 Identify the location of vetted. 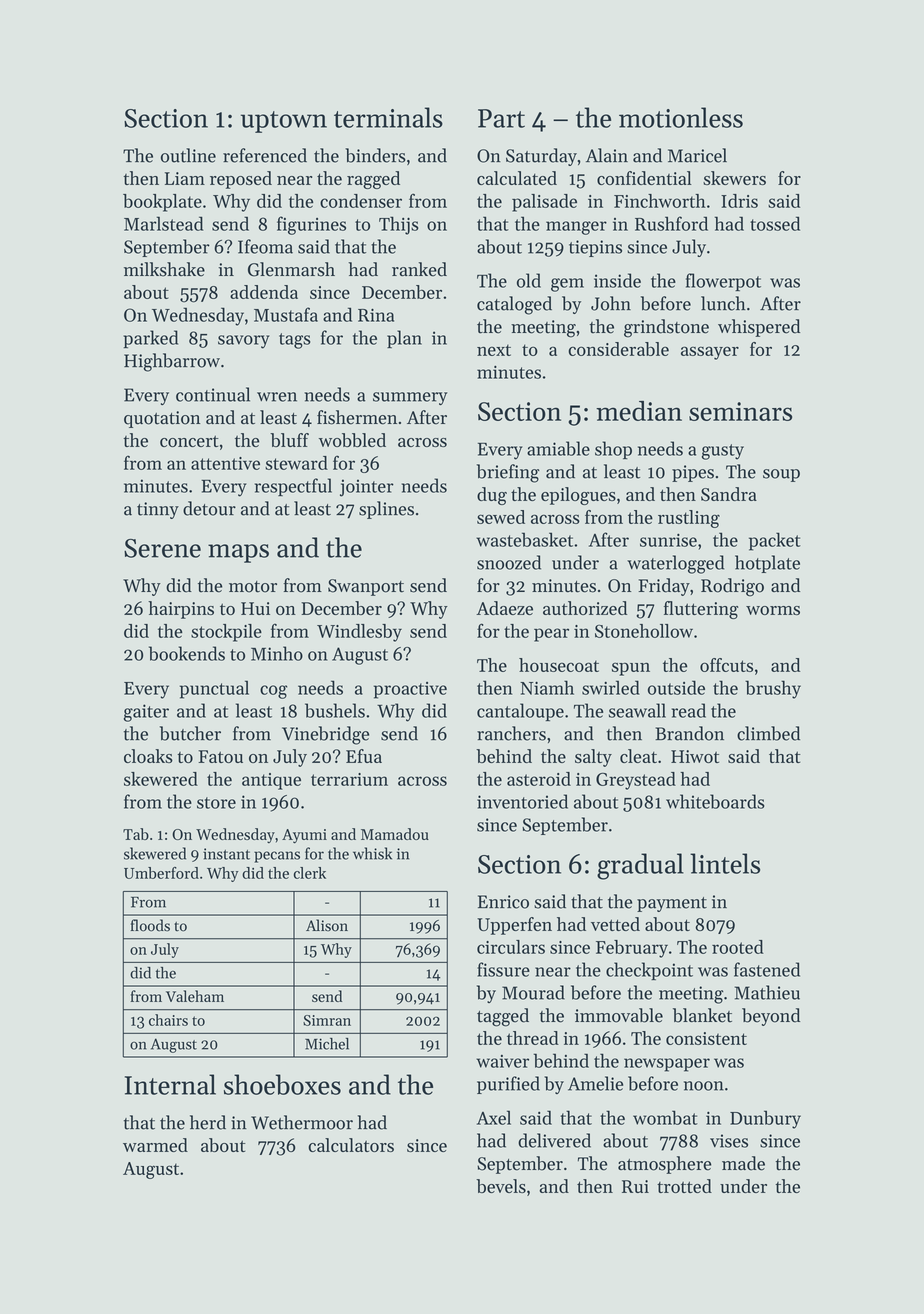
(615, 924).
